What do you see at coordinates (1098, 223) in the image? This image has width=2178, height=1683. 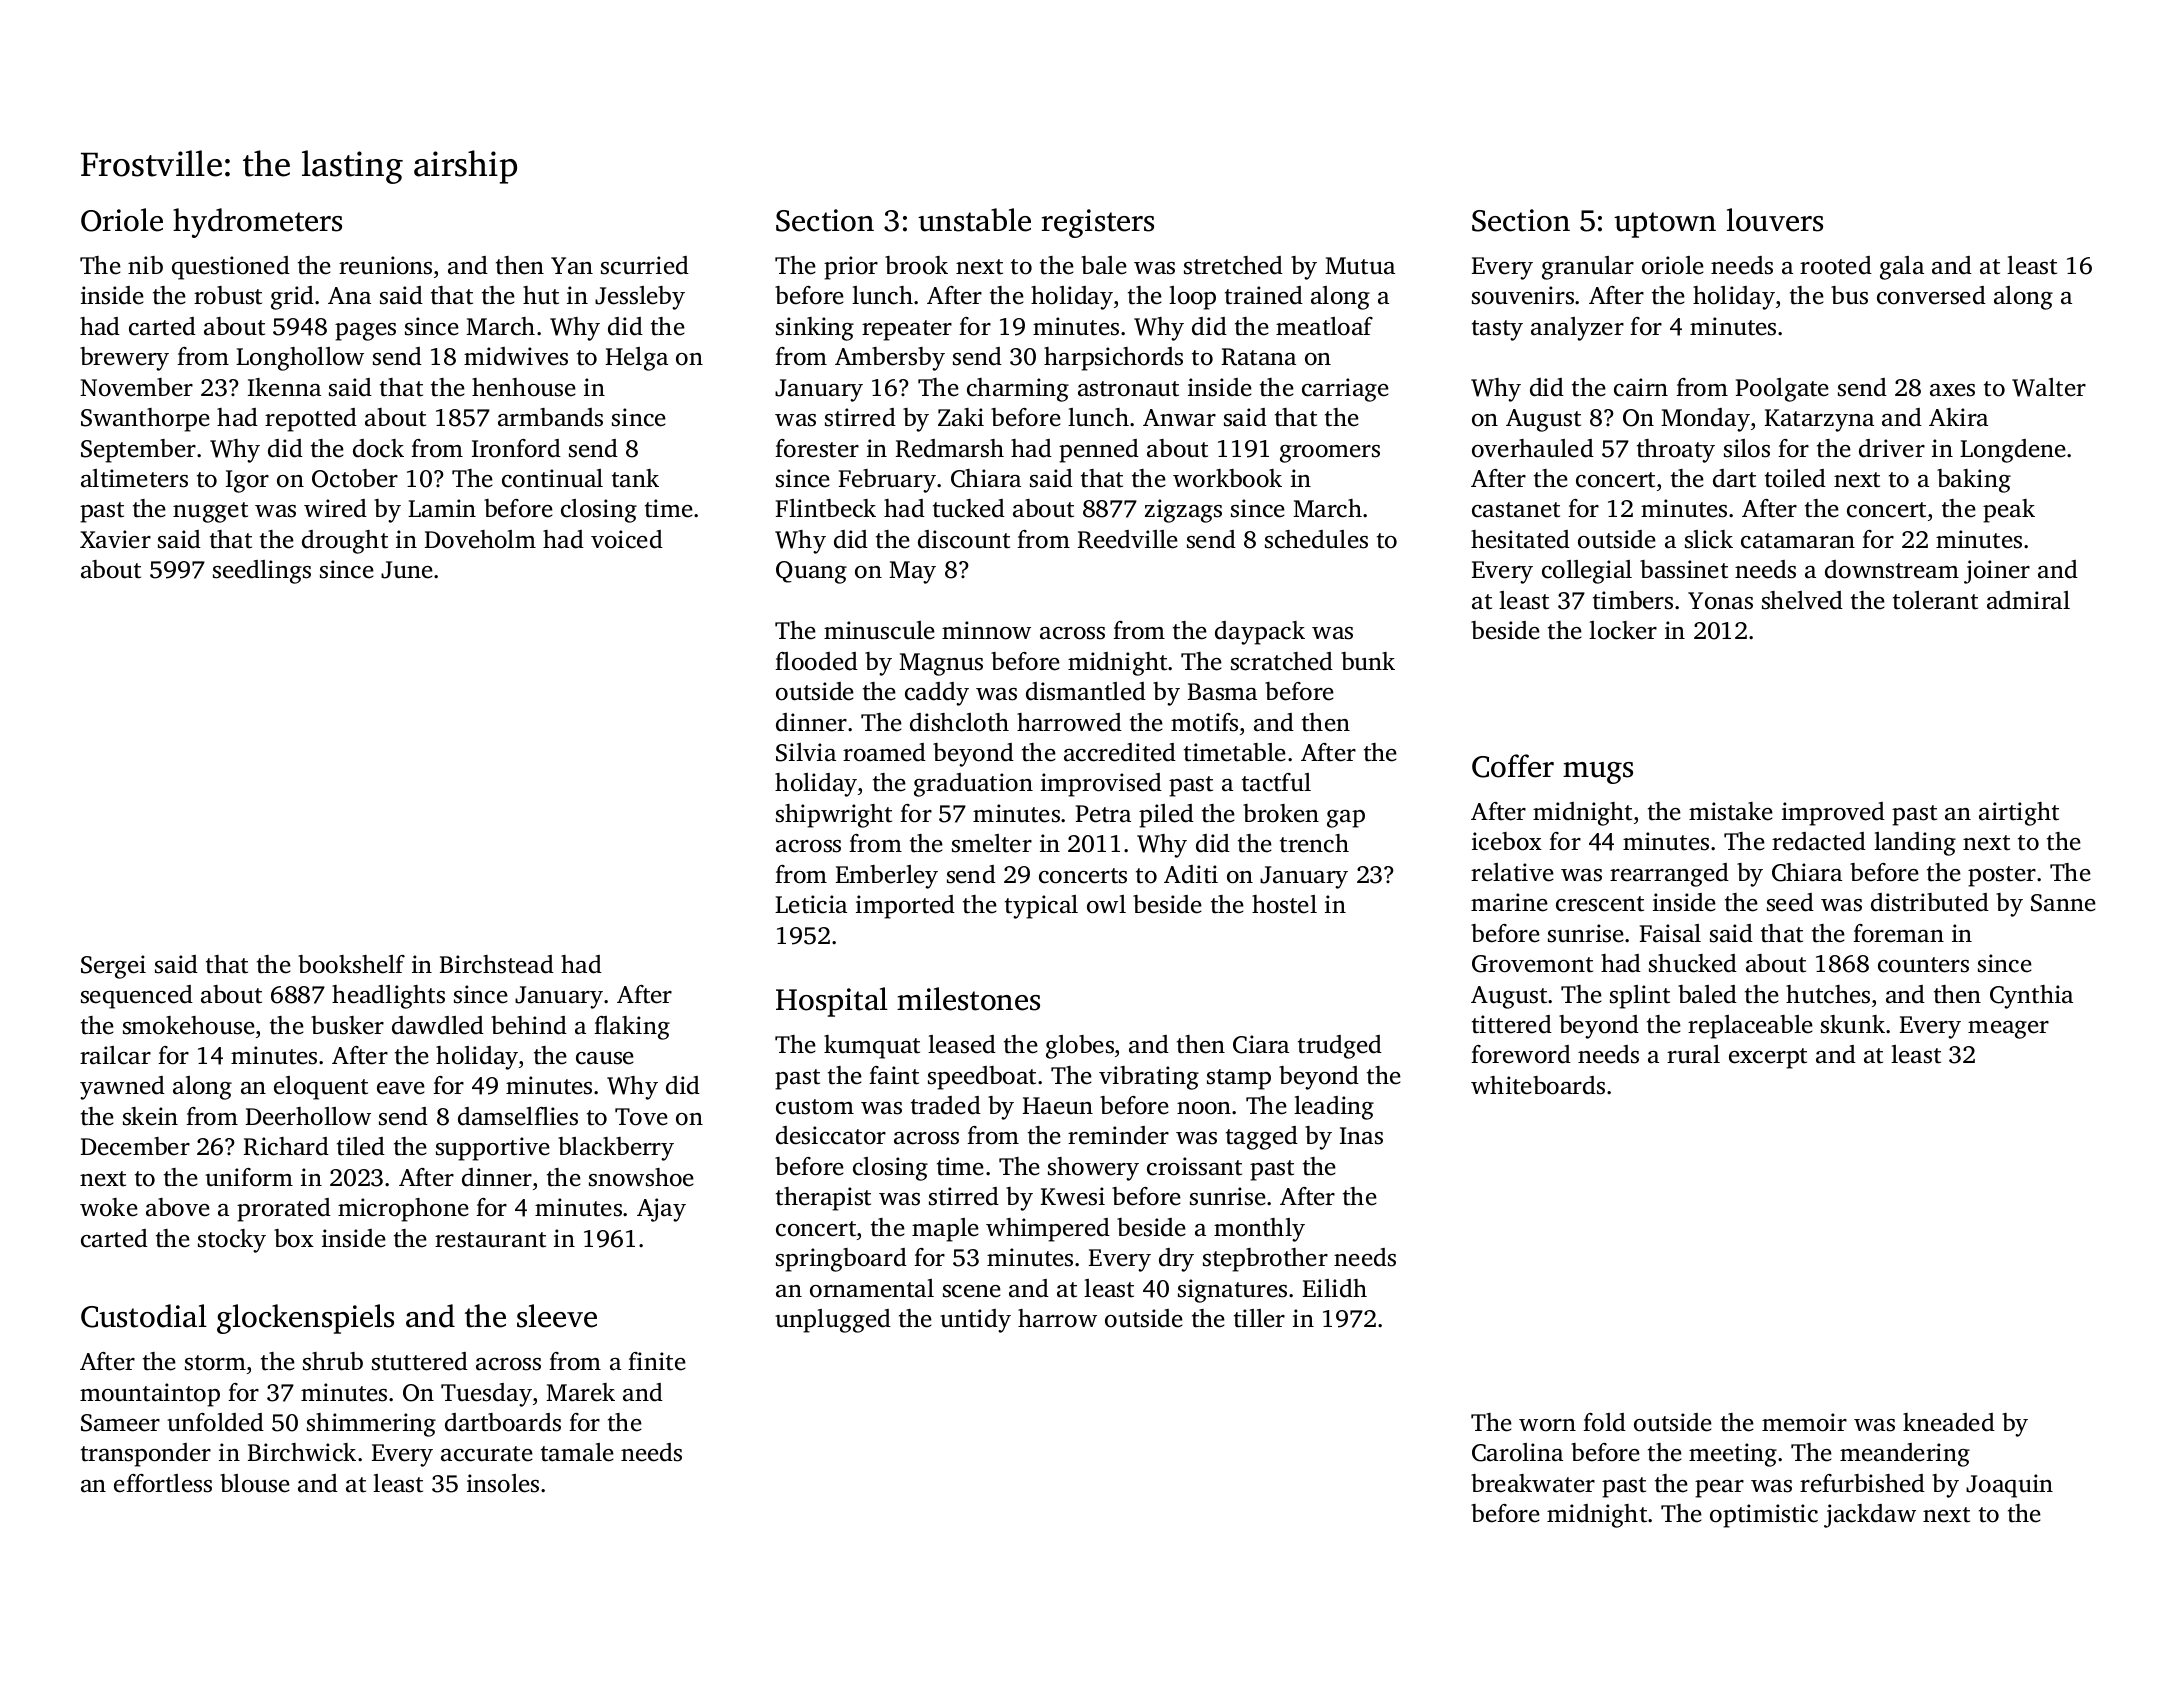 I see `registers` at bounding box center [1098, 223].
